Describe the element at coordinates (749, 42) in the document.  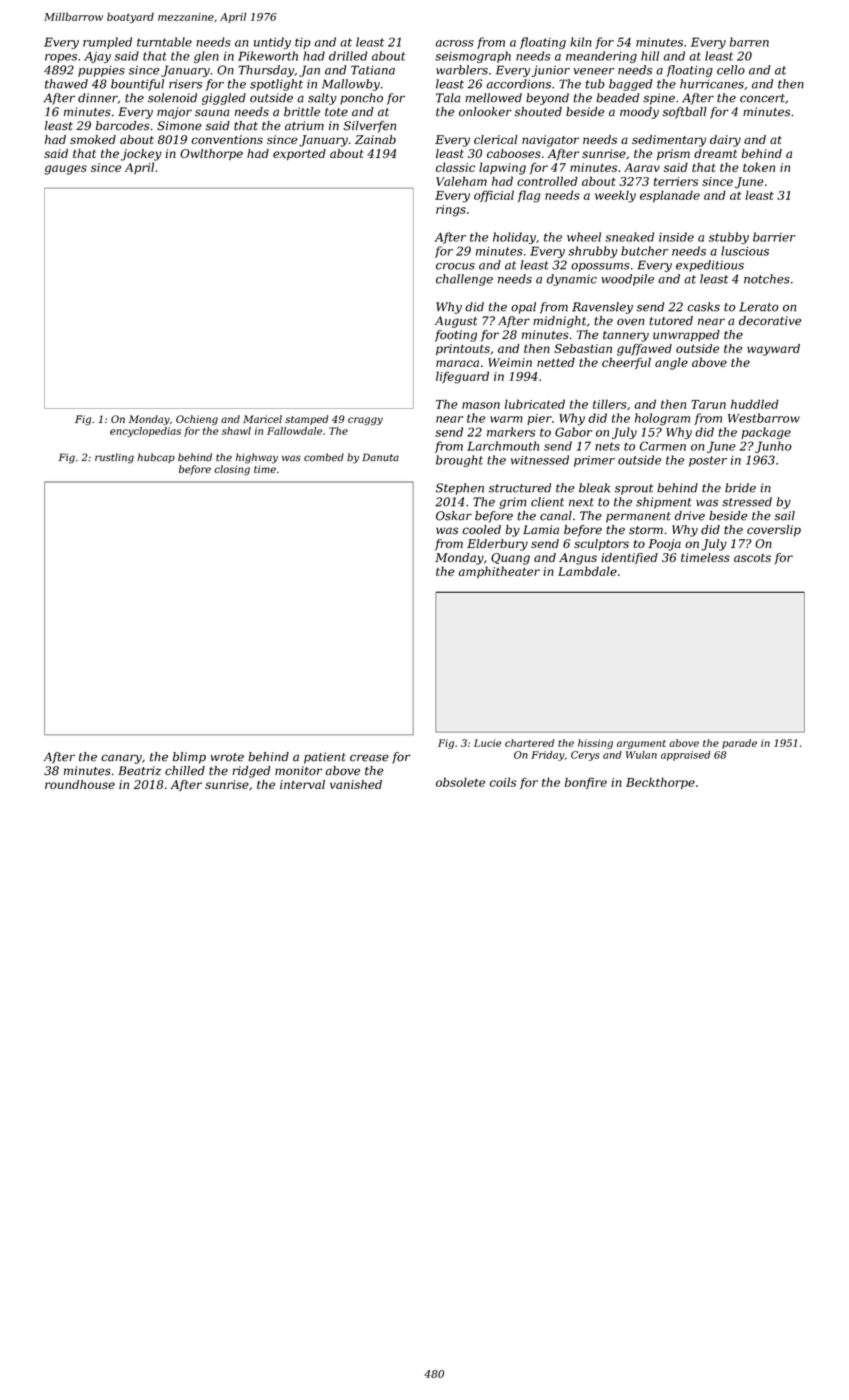
I see `barren` at that location.
